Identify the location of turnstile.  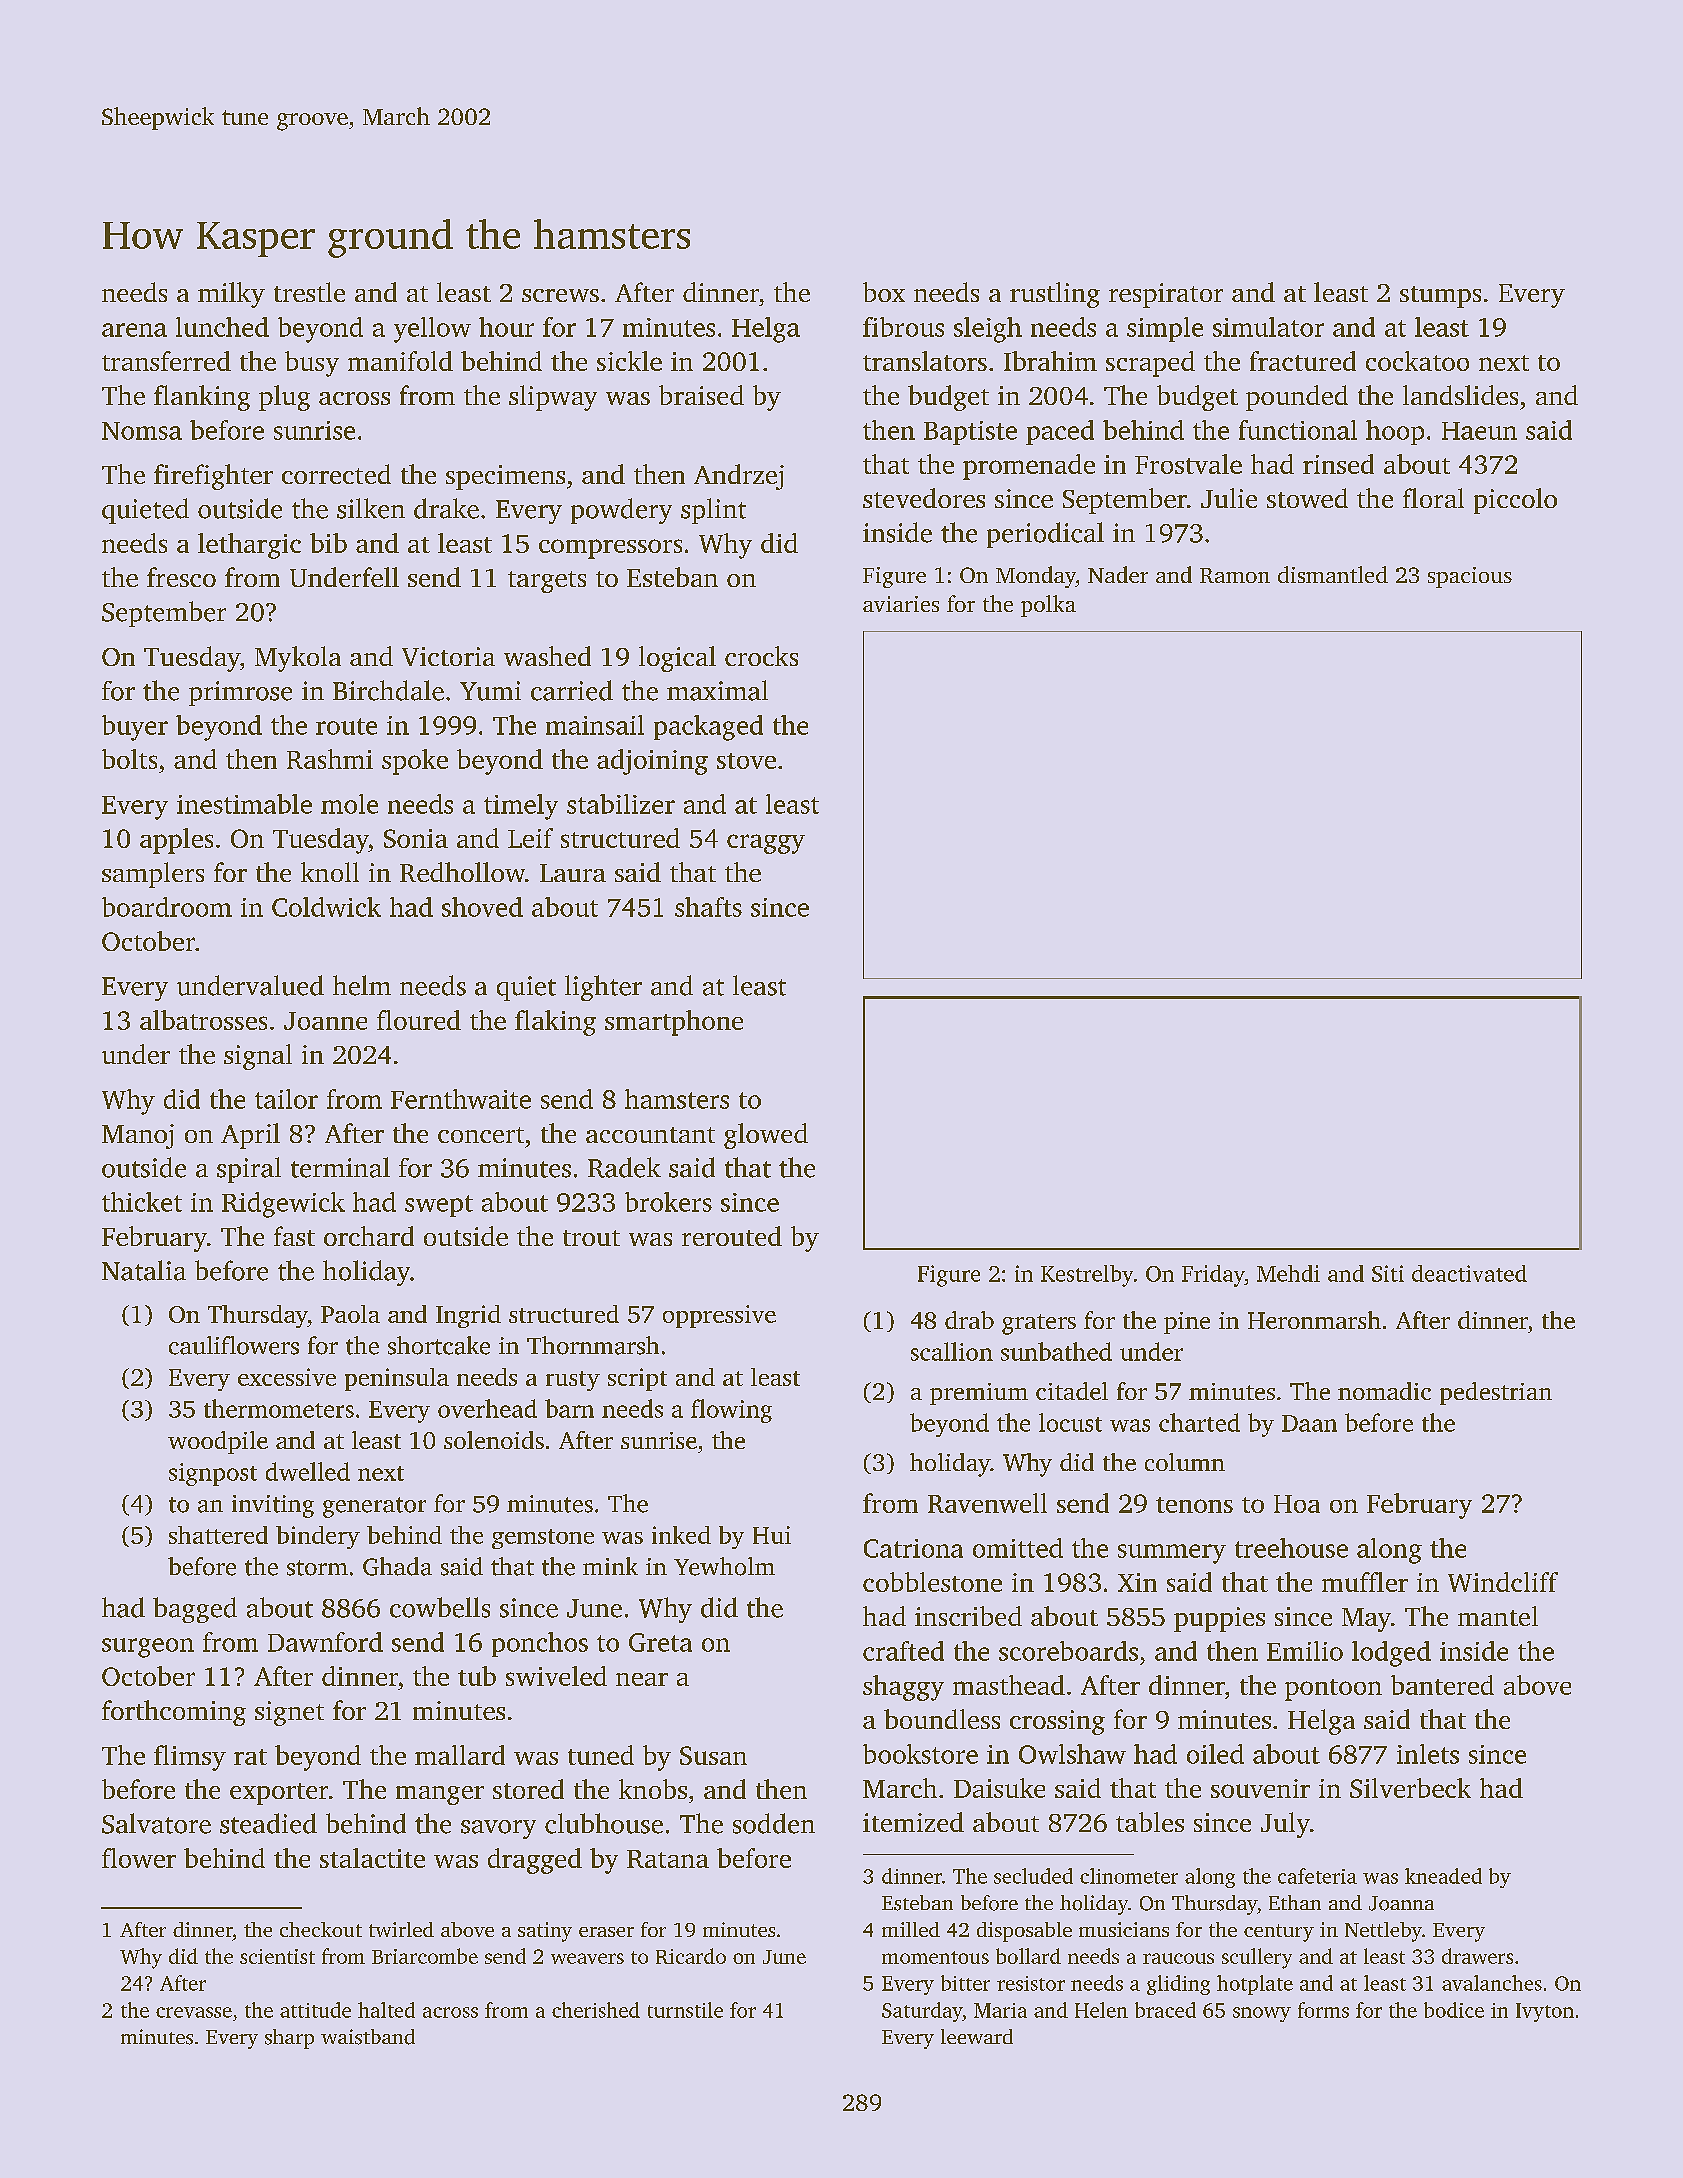
(685, 2010).
